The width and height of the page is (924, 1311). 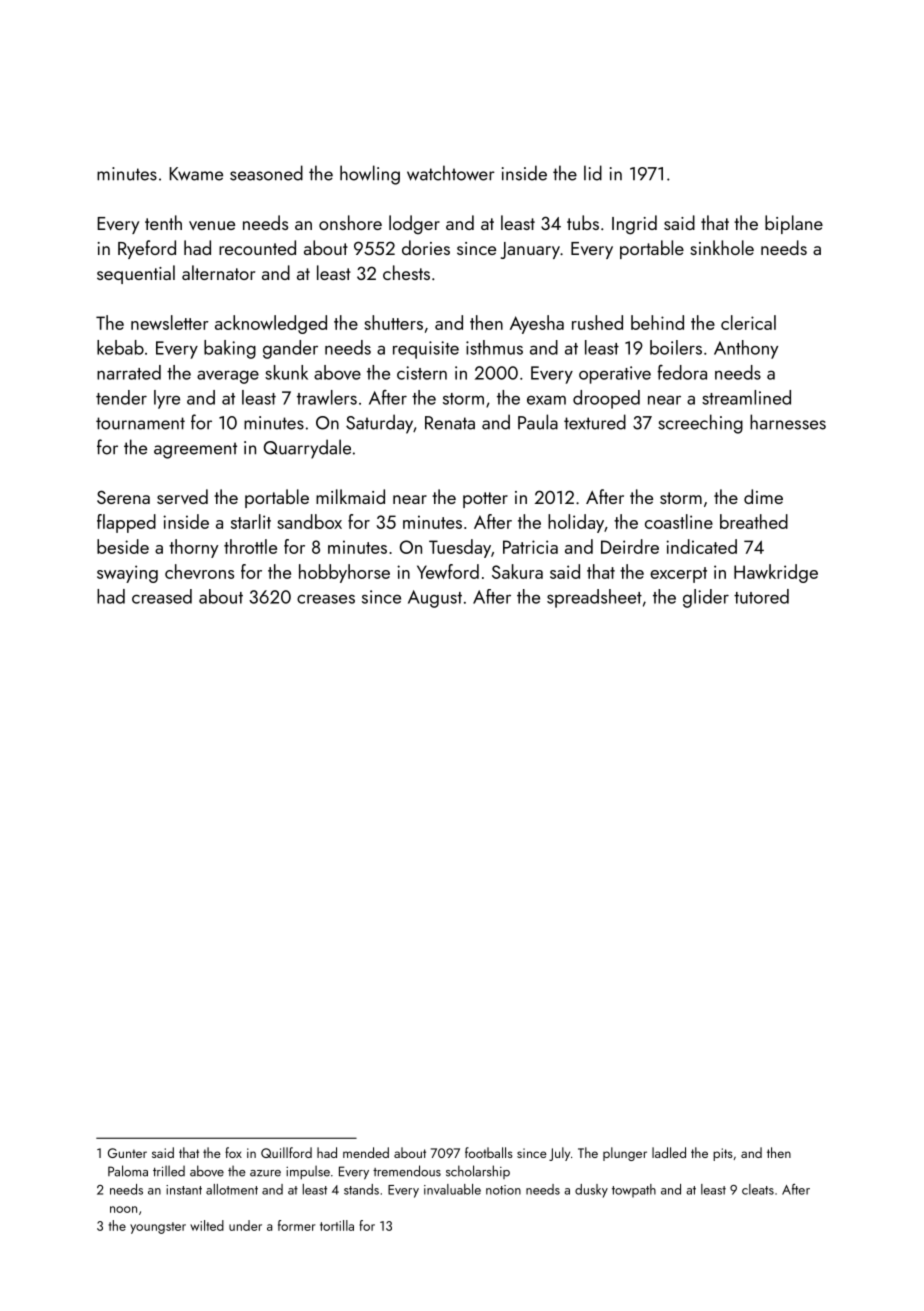 What do you see at coordinates (494, 347) in the page?
I see `isthmus` at bounding box center [494, 347].
